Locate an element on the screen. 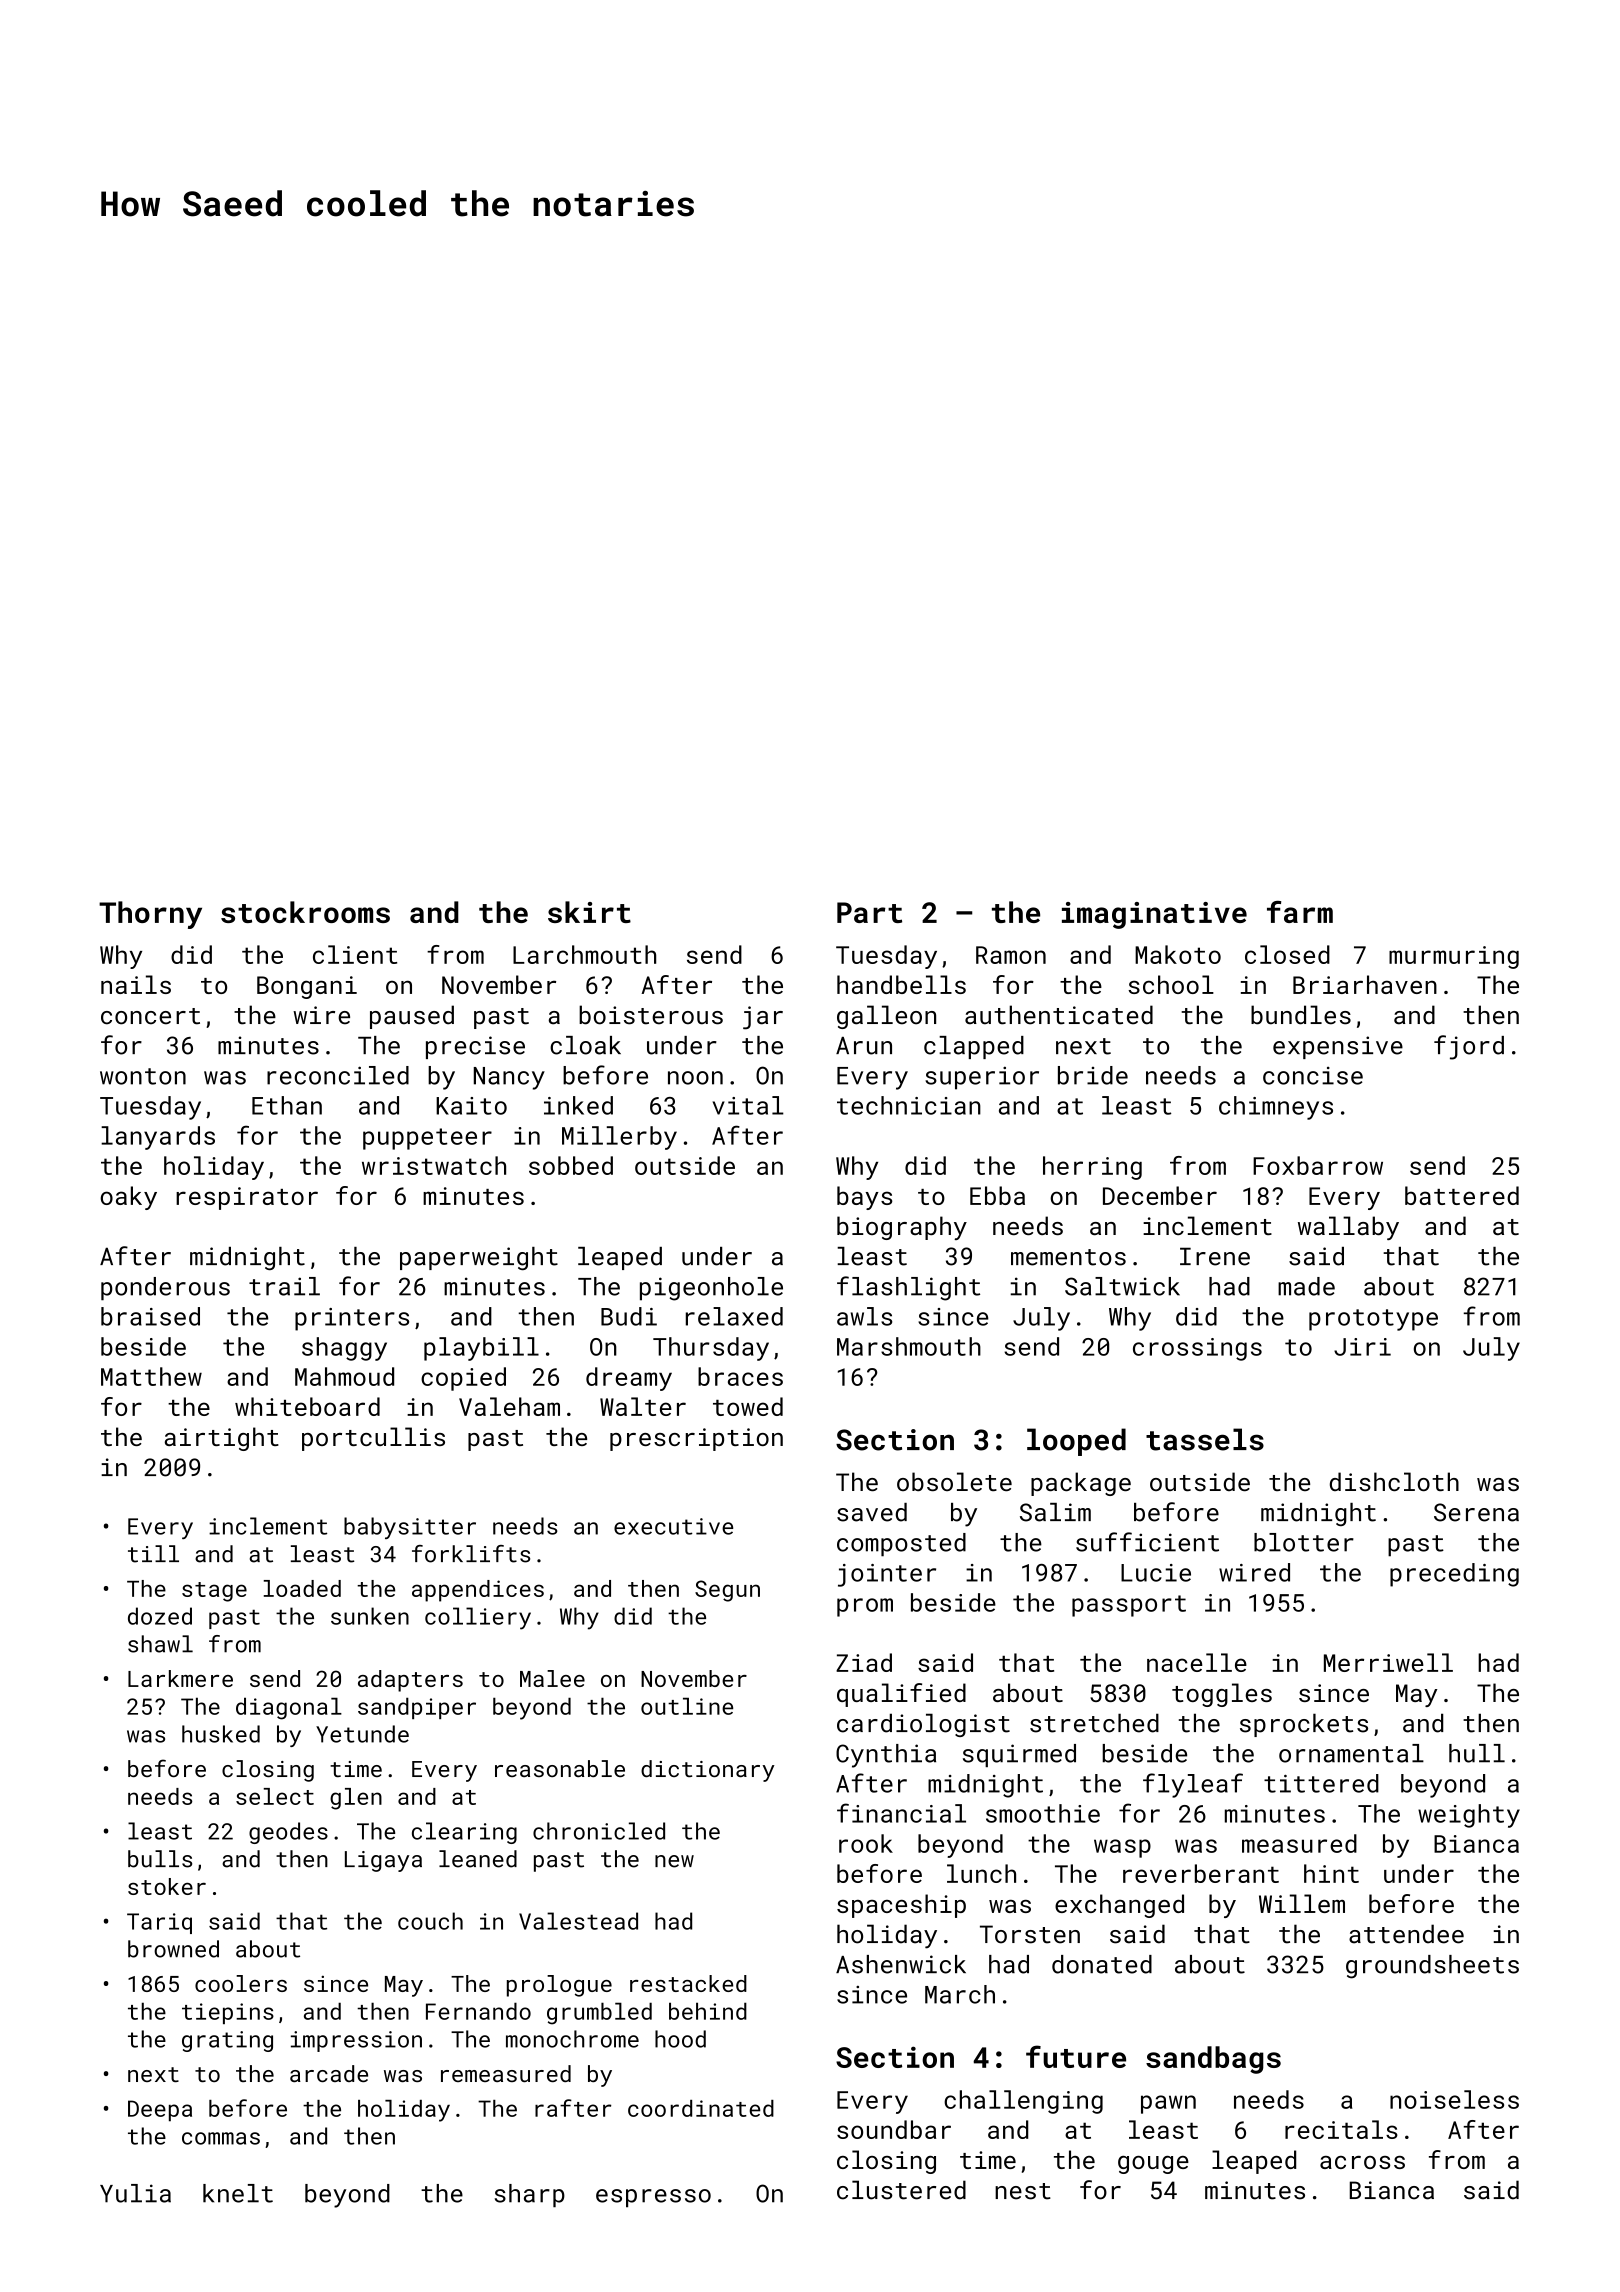 The height and width of the screenshot is (2292, 1620). murmuring is located at coordinates (1454, 957).
